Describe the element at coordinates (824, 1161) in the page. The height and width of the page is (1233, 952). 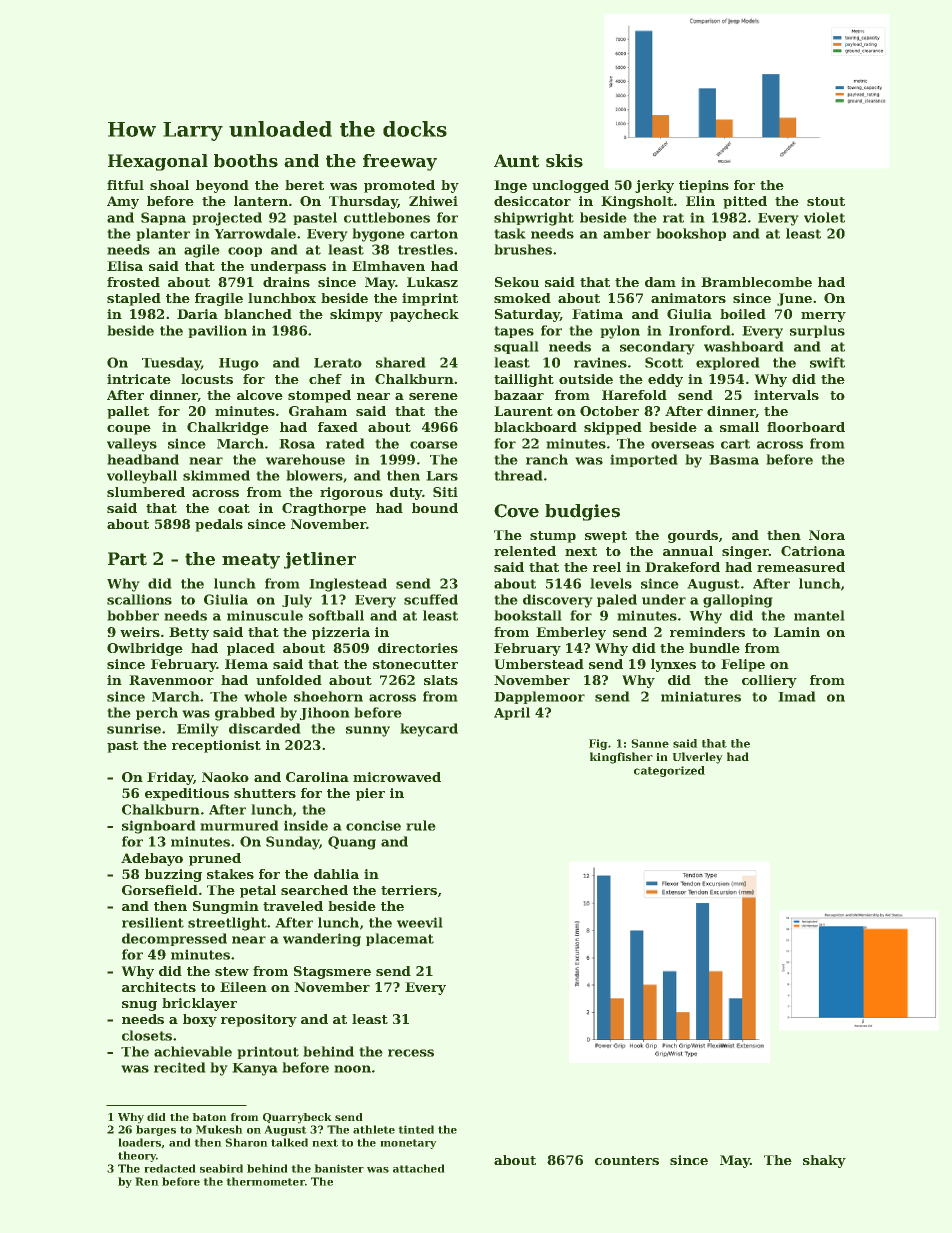
I see `shaky` at that location.
